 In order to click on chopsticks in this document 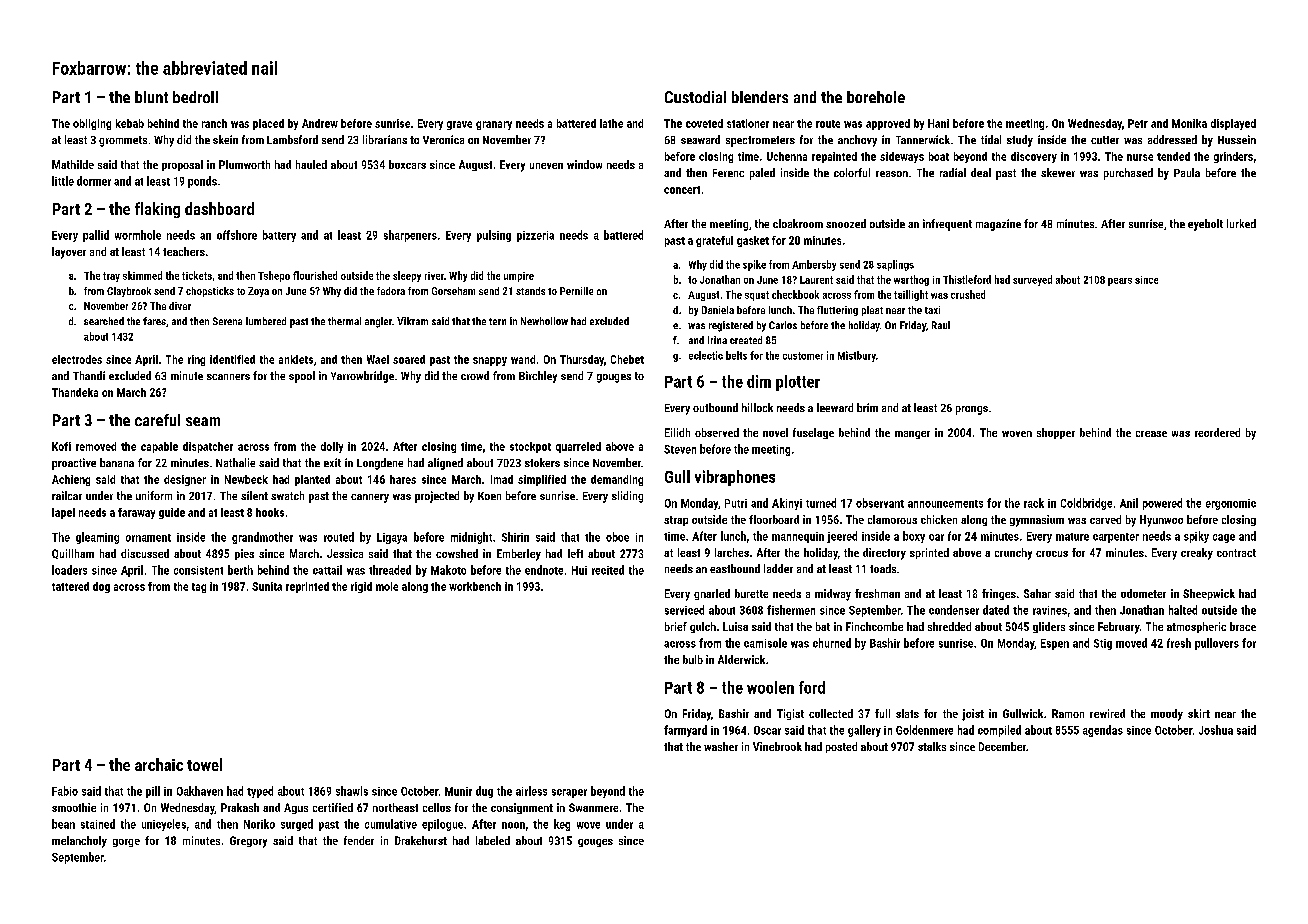, I will do `click(210, 292)`.
